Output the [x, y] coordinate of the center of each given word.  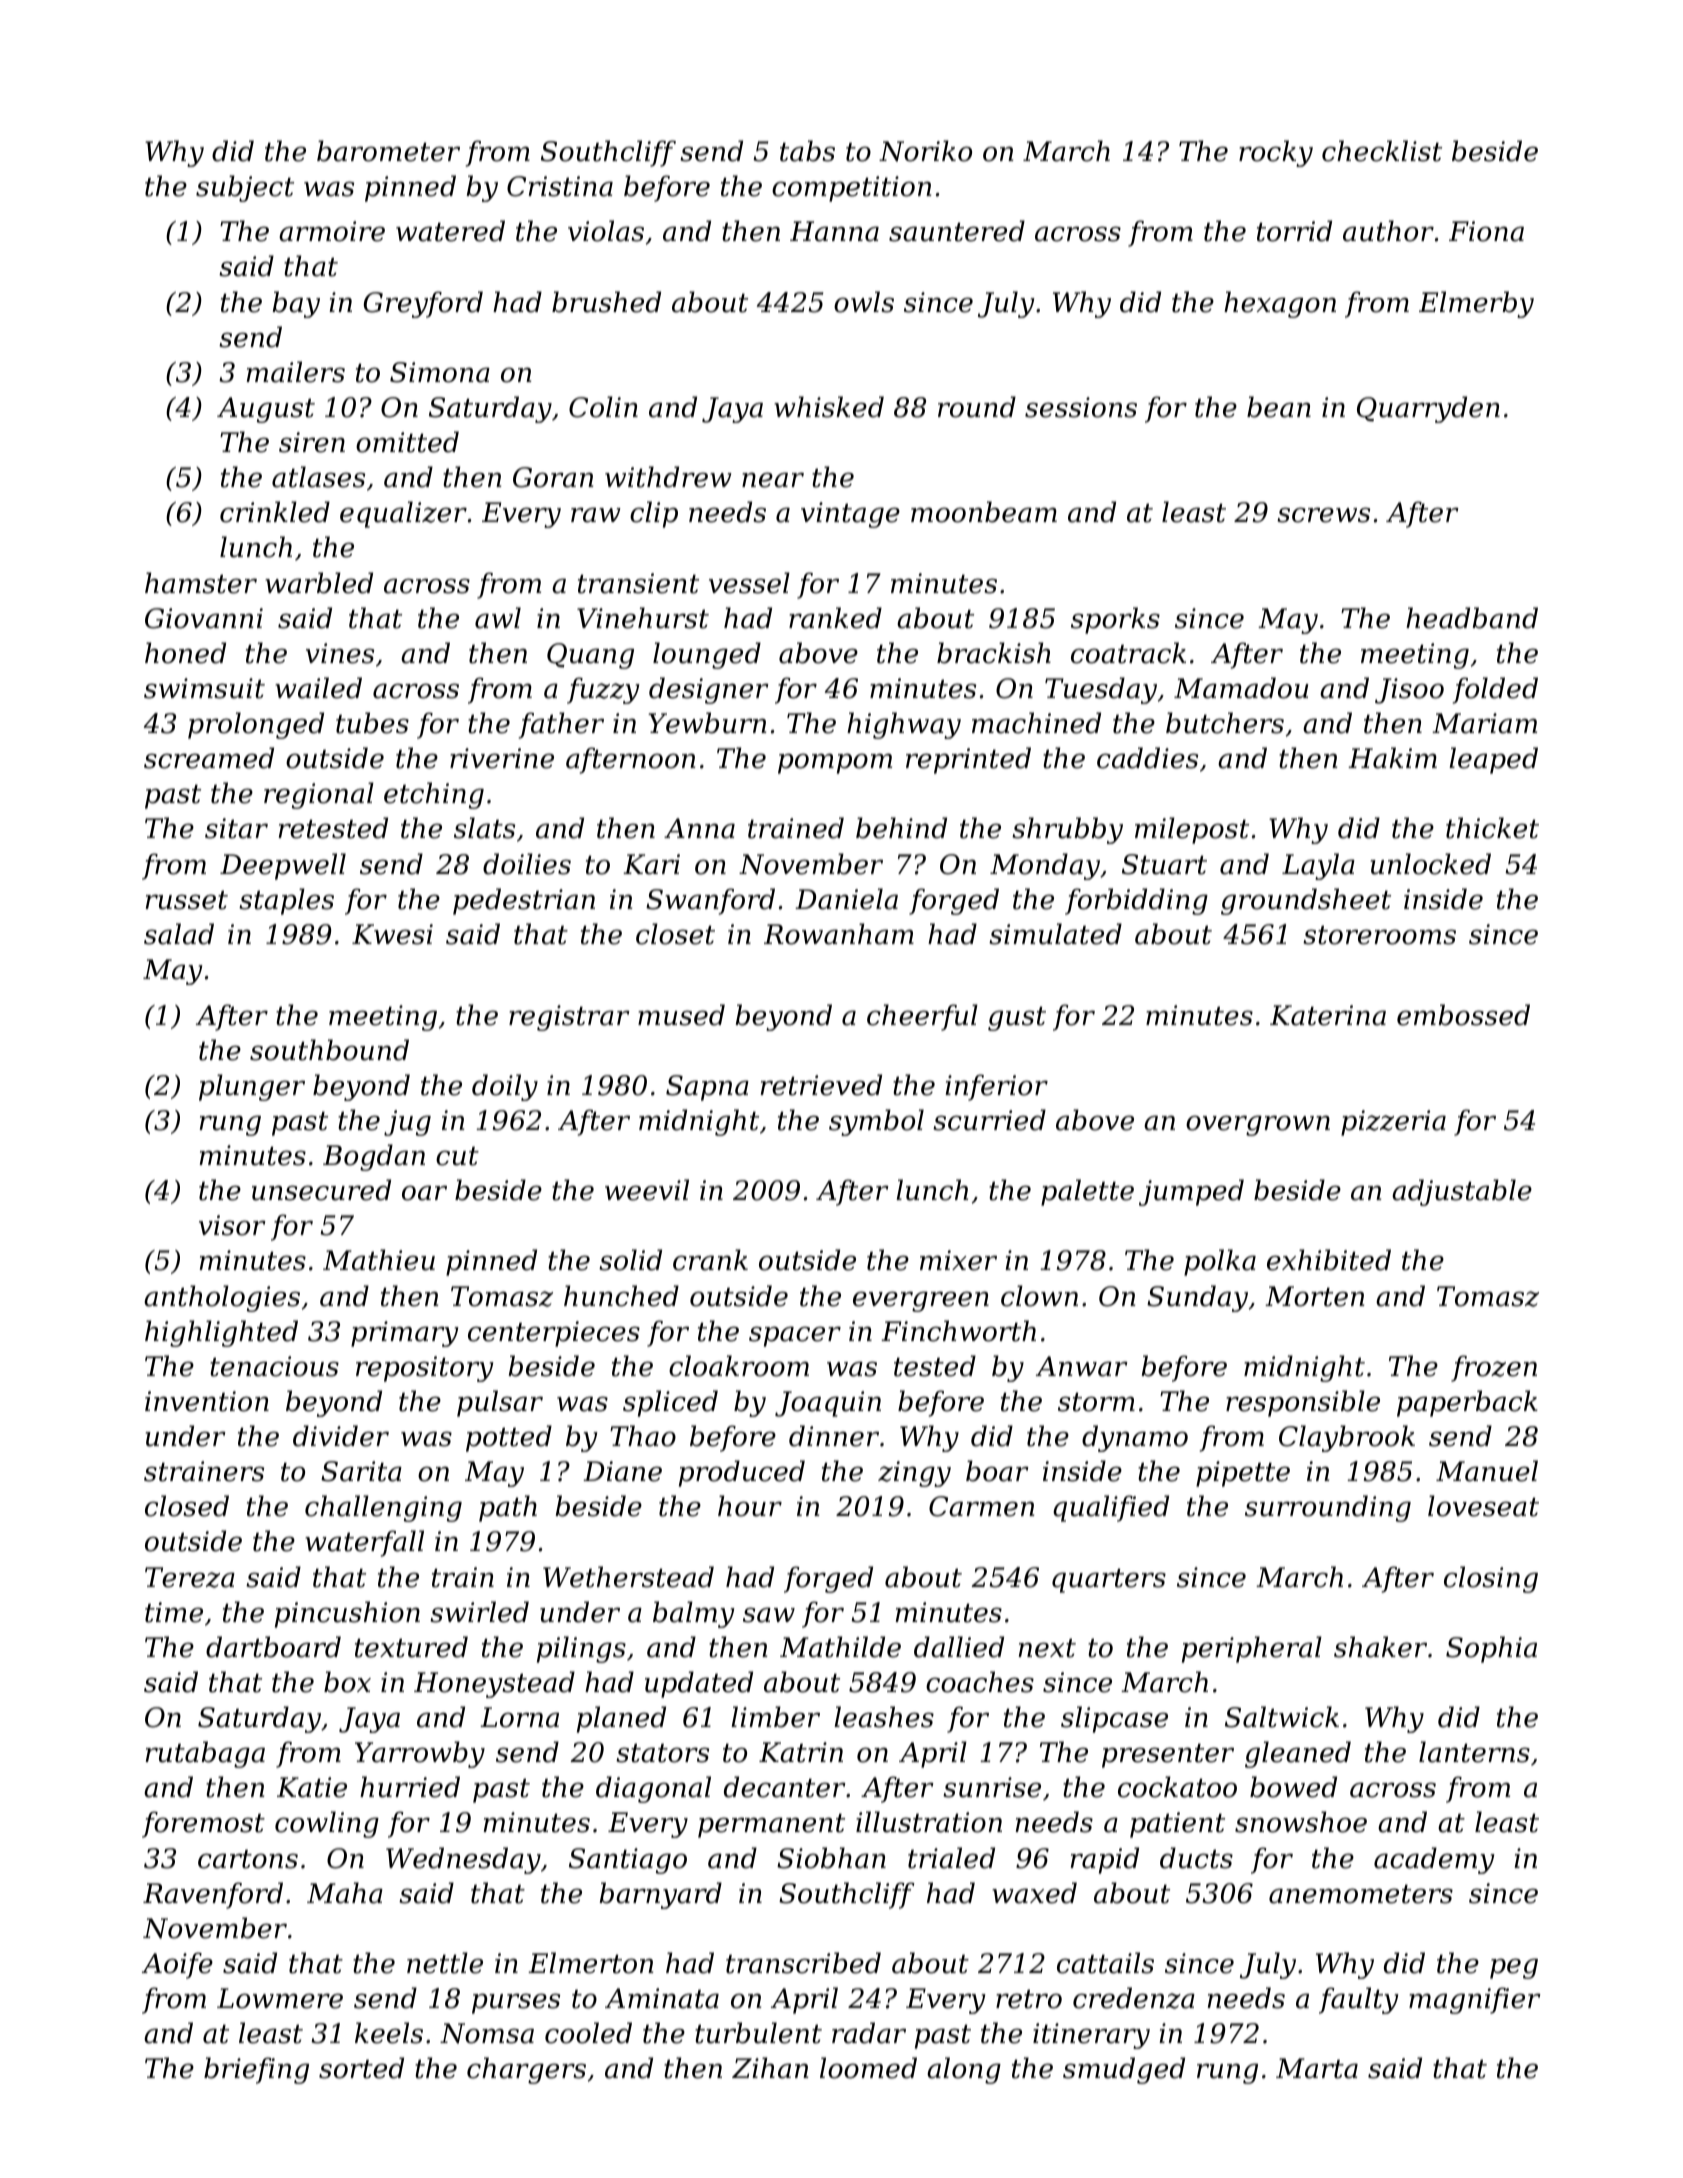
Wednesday [463, 1860]
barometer [388, 151]
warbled [319, 583]
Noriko [925, 151]
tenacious [274, 1366]
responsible [1303, 1403]
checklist [1382, 151]
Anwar [1082, 1366]
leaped [1493, 760]
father [561, 725]
